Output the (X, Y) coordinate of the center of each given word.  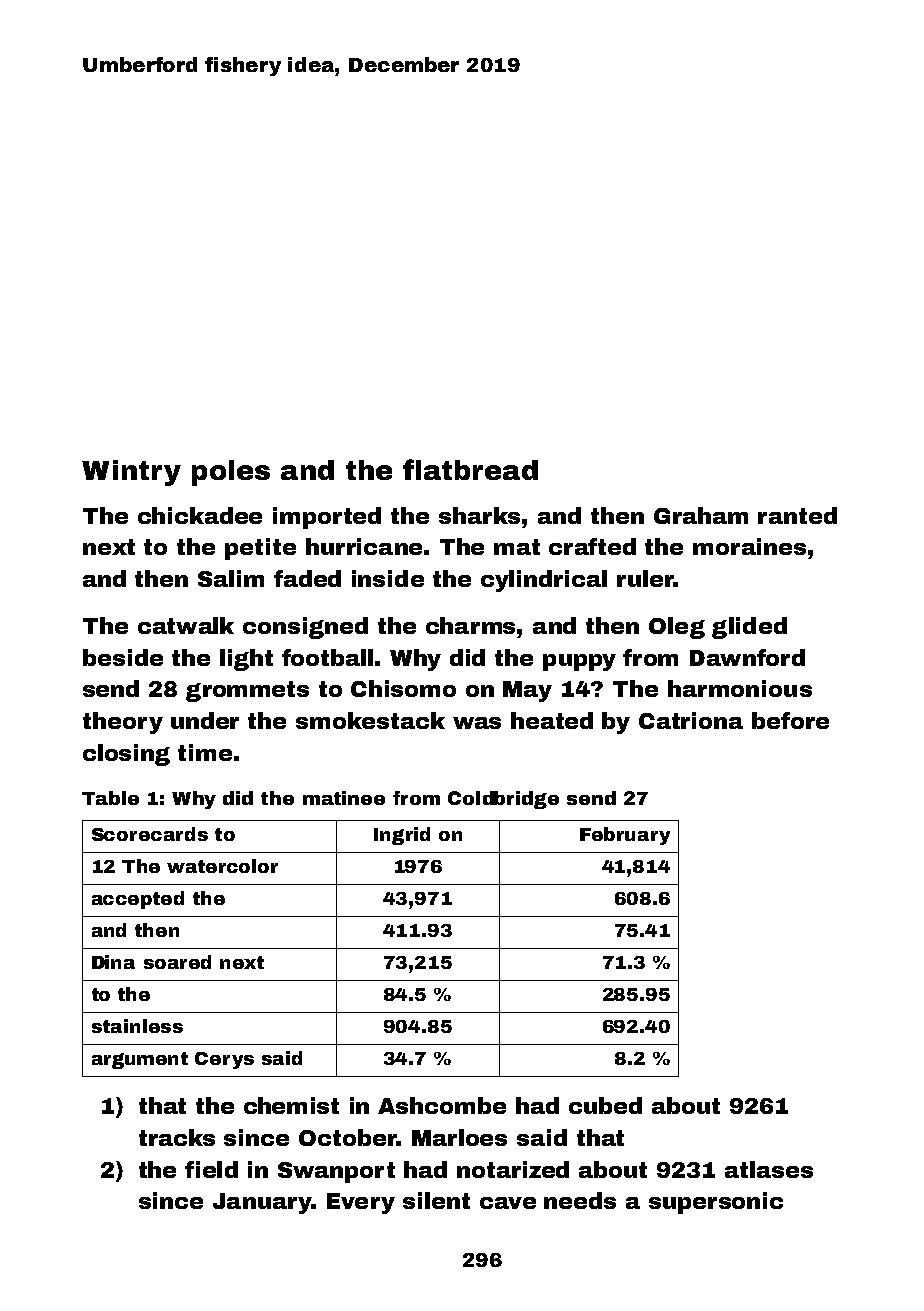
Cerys (224, 1060)
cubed (605, 1105)
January (262, 1203)
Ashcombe (442, 1105)
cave (508, 1203)
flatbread (470, 469)
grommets (247, 691)
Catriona (691, 720)
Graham (701, 515)
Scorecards (150, 834)
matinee (344, 798)
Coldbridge (503, 800)
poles (231, 473)
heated (552, 720)
